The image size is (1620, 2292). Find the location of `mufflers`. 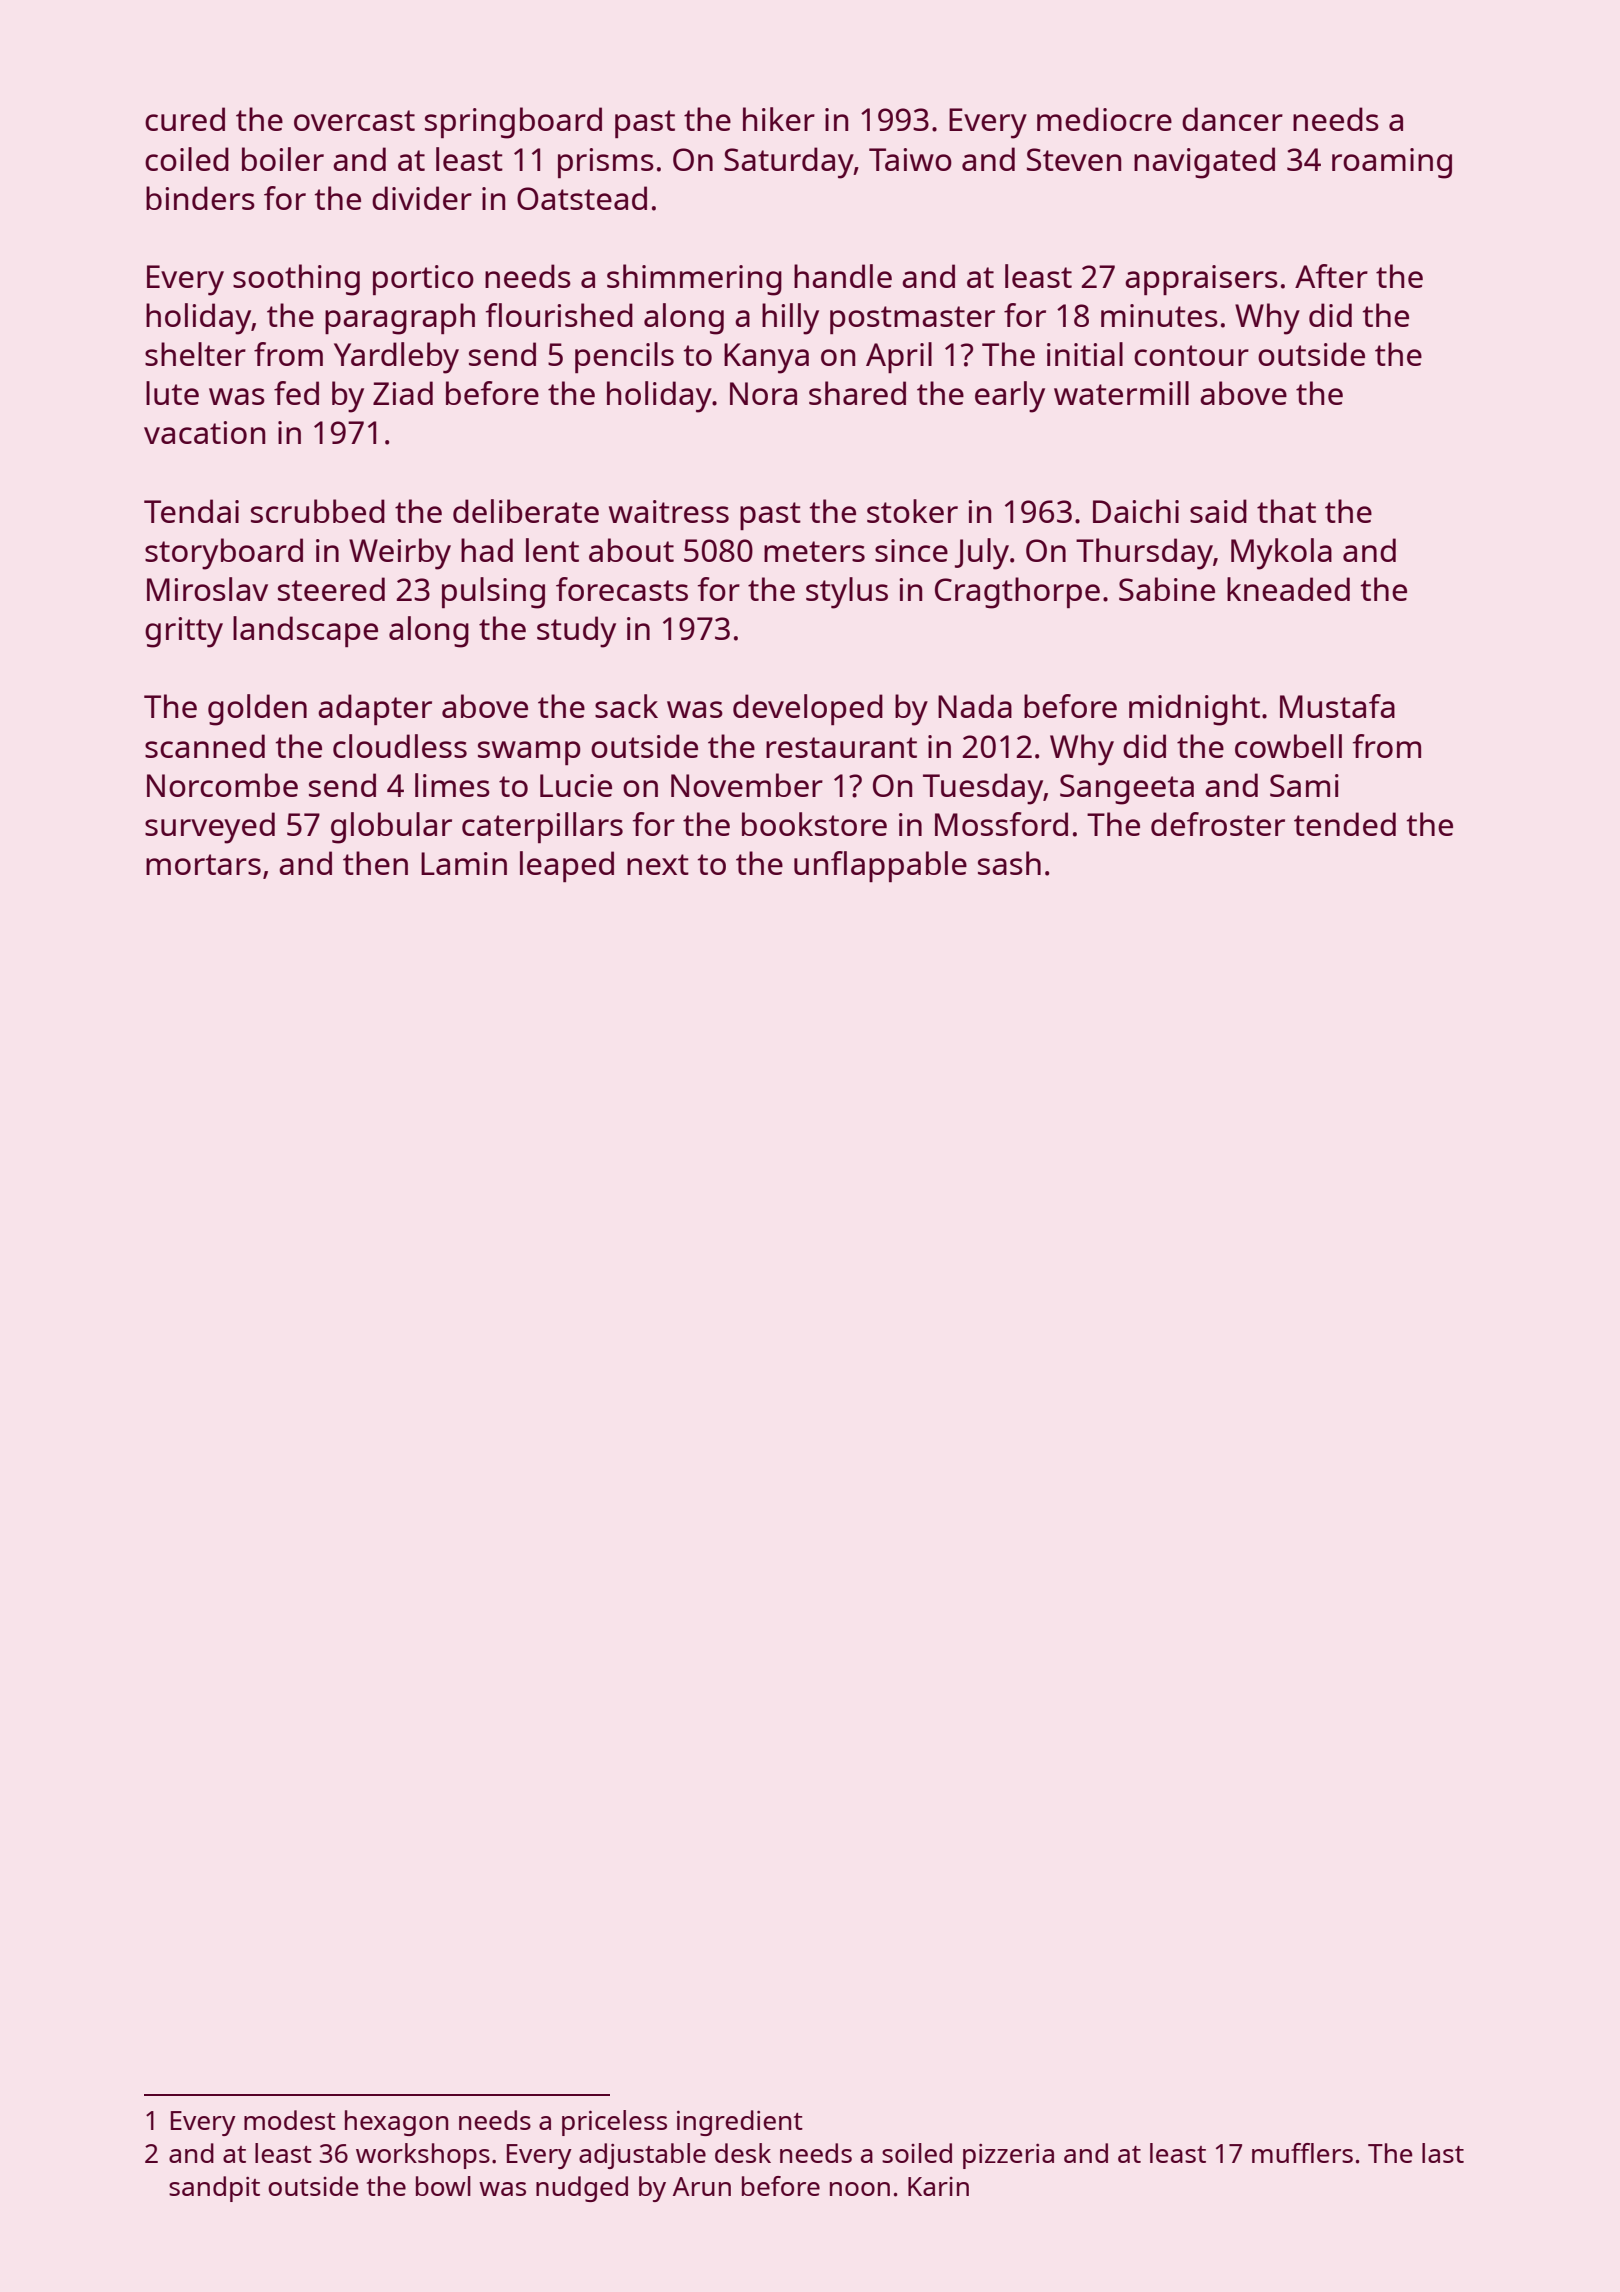

mufflers is located at coordinates (1302, 2153).
